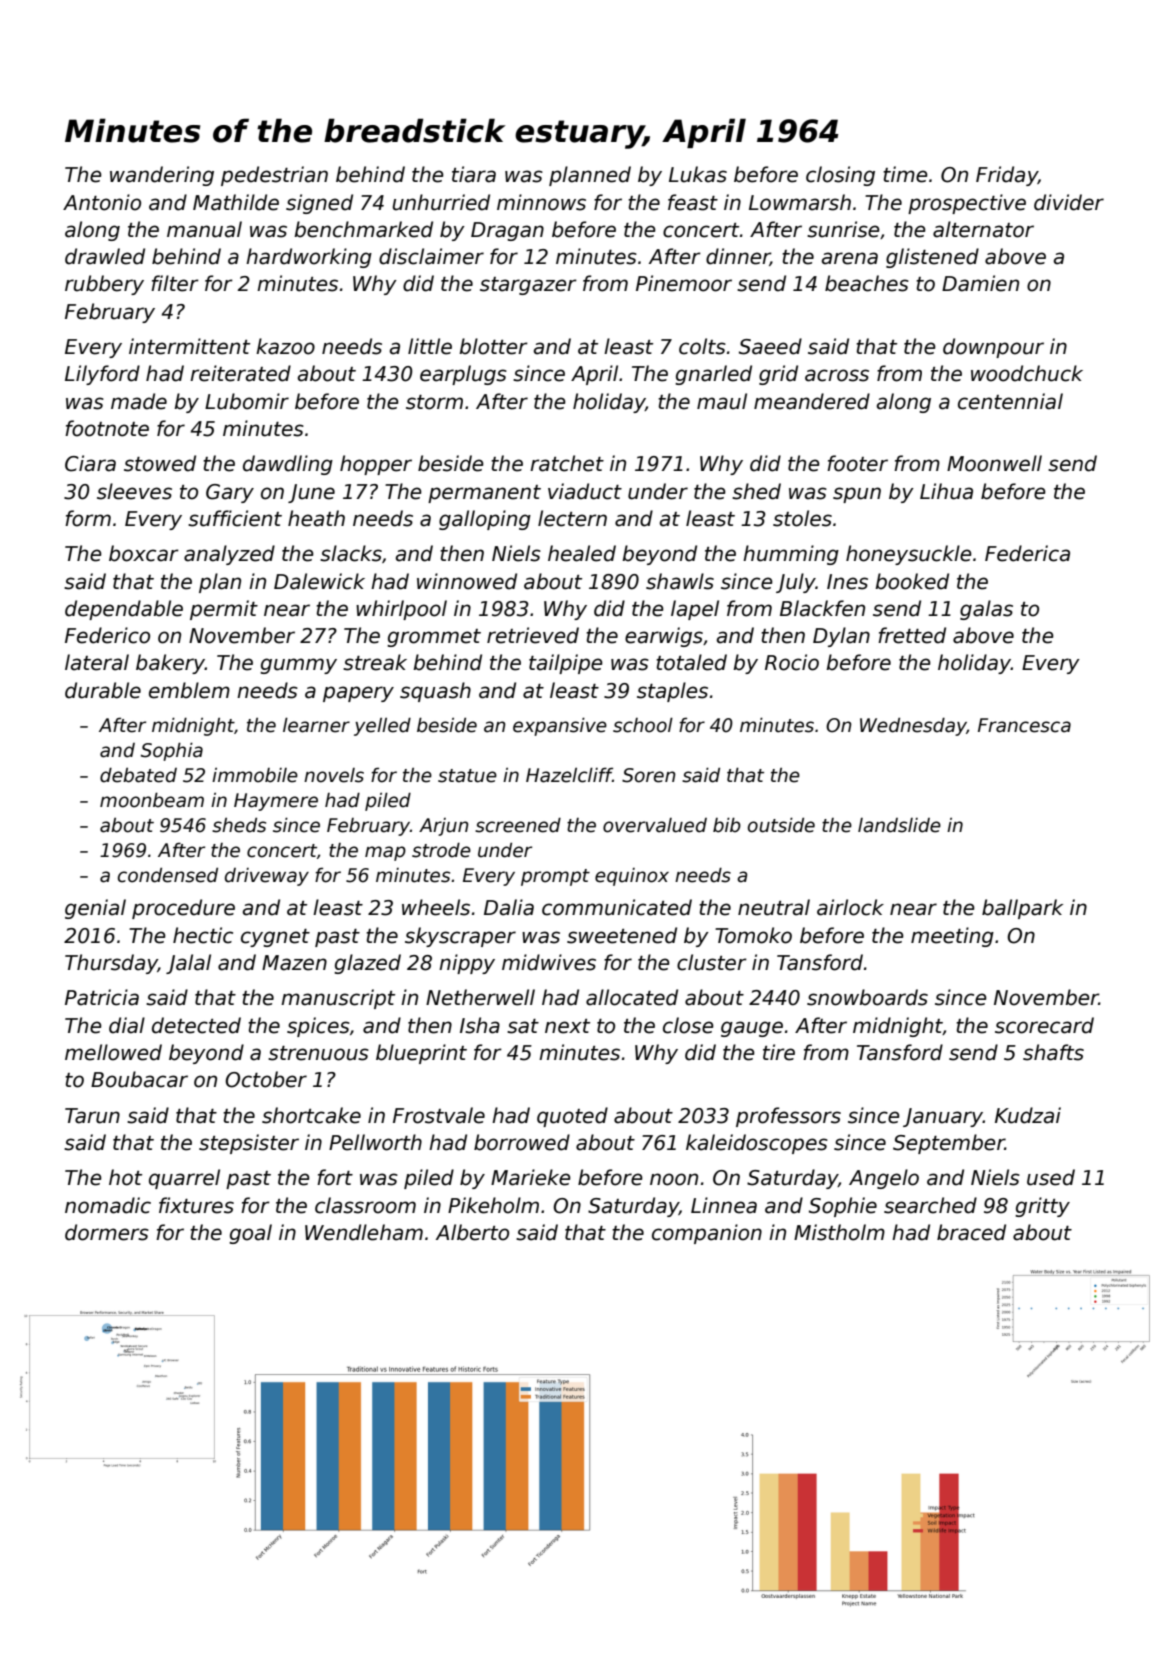 The width and height of the image is (1173, 1659). I want to click on blueprint, so click(421, 1054).
